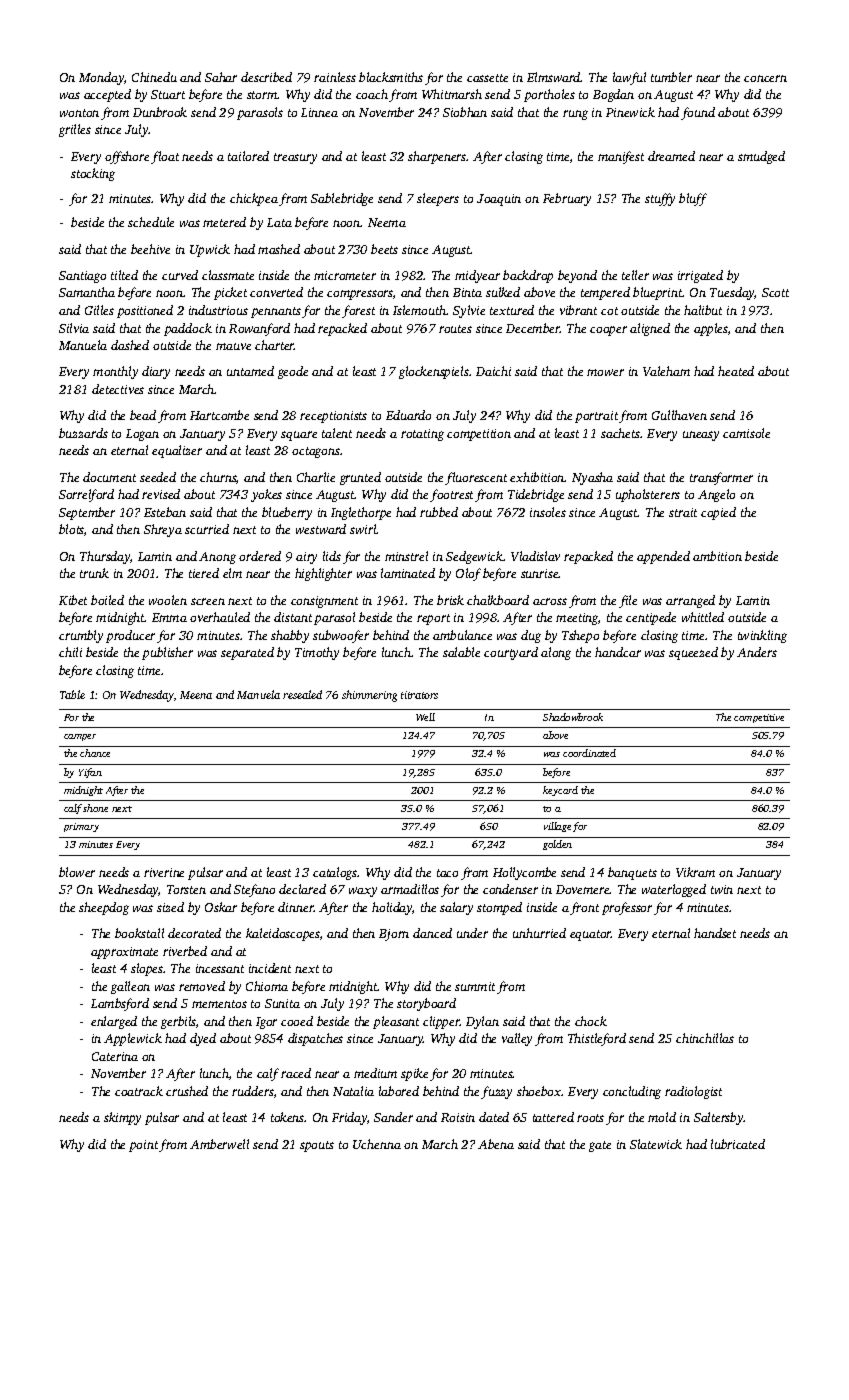  I want to click on Gullhaven, so click(679, 415).
